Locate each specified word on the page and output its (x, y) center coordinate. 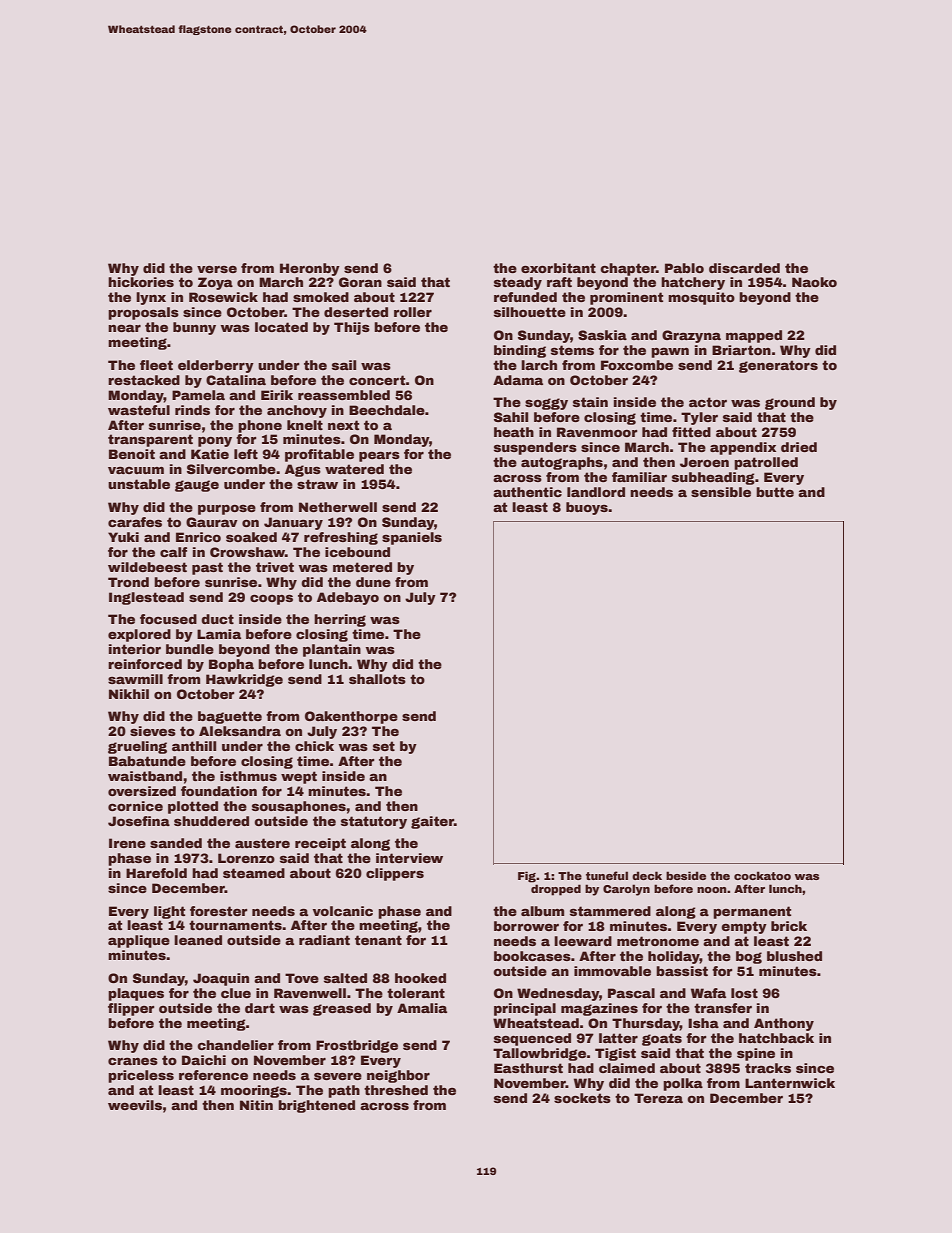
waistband (145, 776)
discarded (744, 268)
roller (413, 312)
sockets (582, 1098)
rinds (192, 410)
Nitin (256, 1105)
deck (647, 875)
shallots (377, 679)
